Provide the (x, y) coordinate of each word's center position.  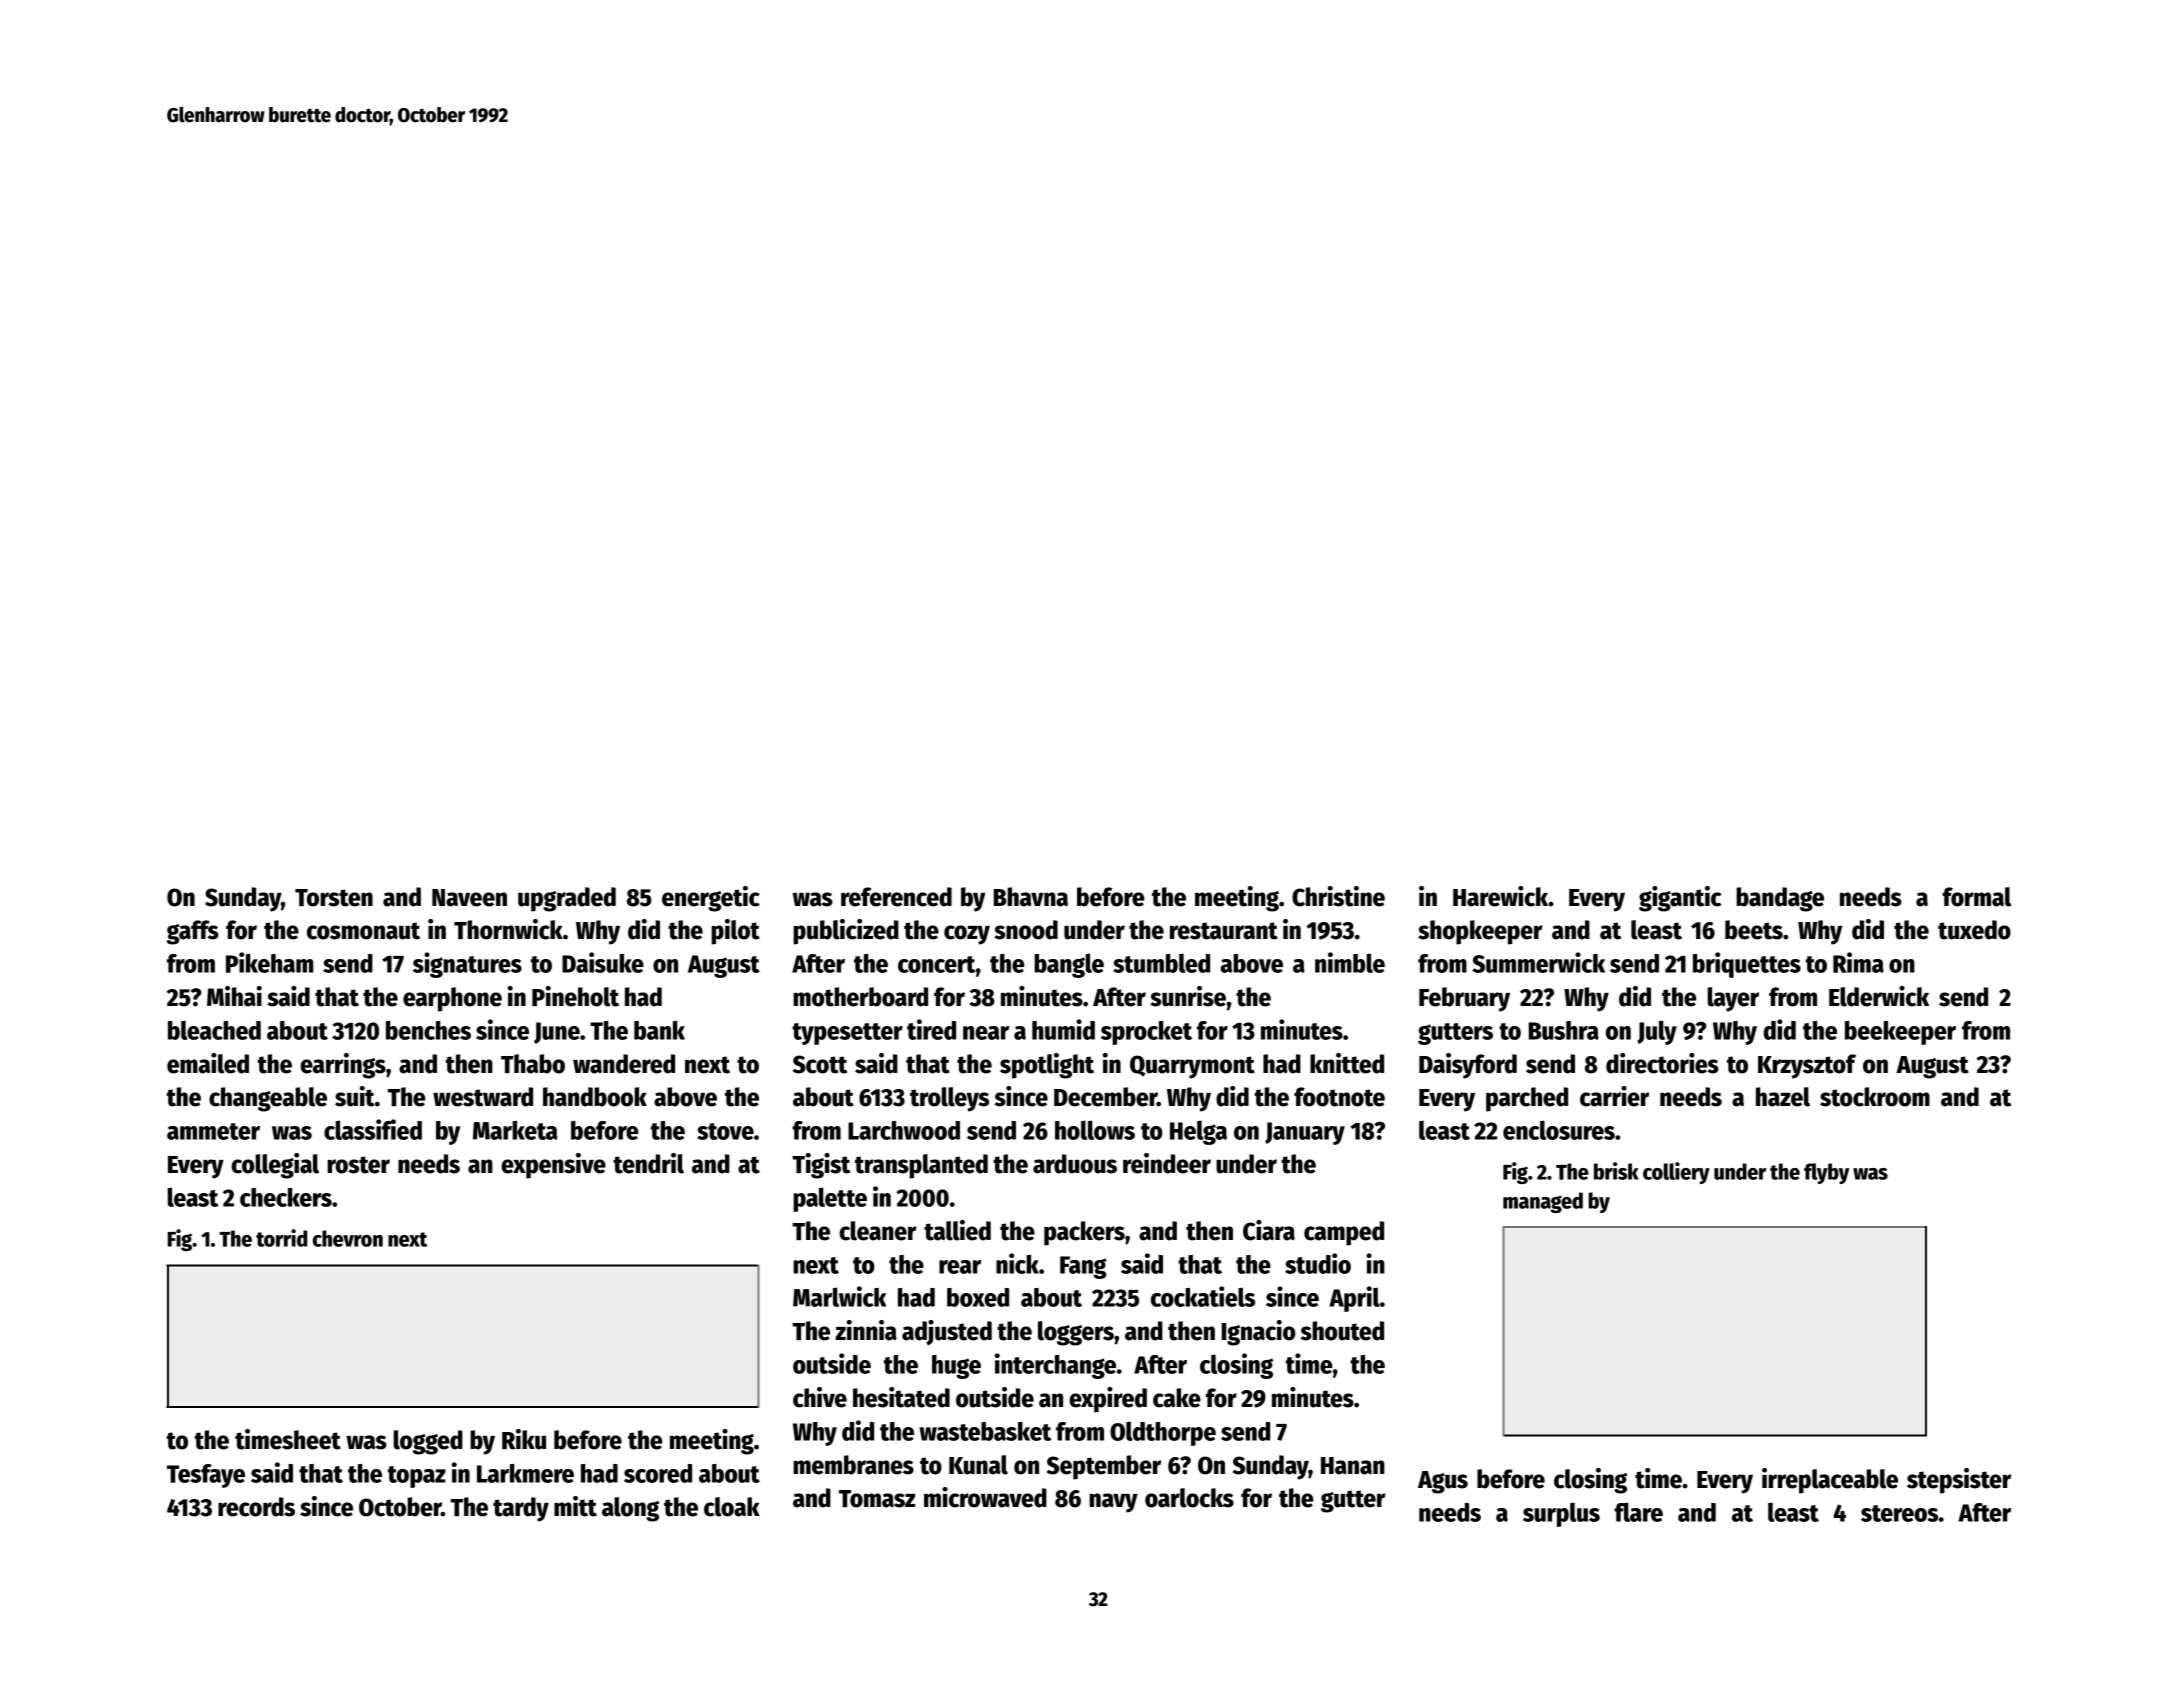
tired (931, 1029)
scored (658, 1473)
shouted (1342, 1331)
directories (1662, 1063)
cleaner (878, 1231)
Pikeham (269, 962)
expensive (553, 1166)
